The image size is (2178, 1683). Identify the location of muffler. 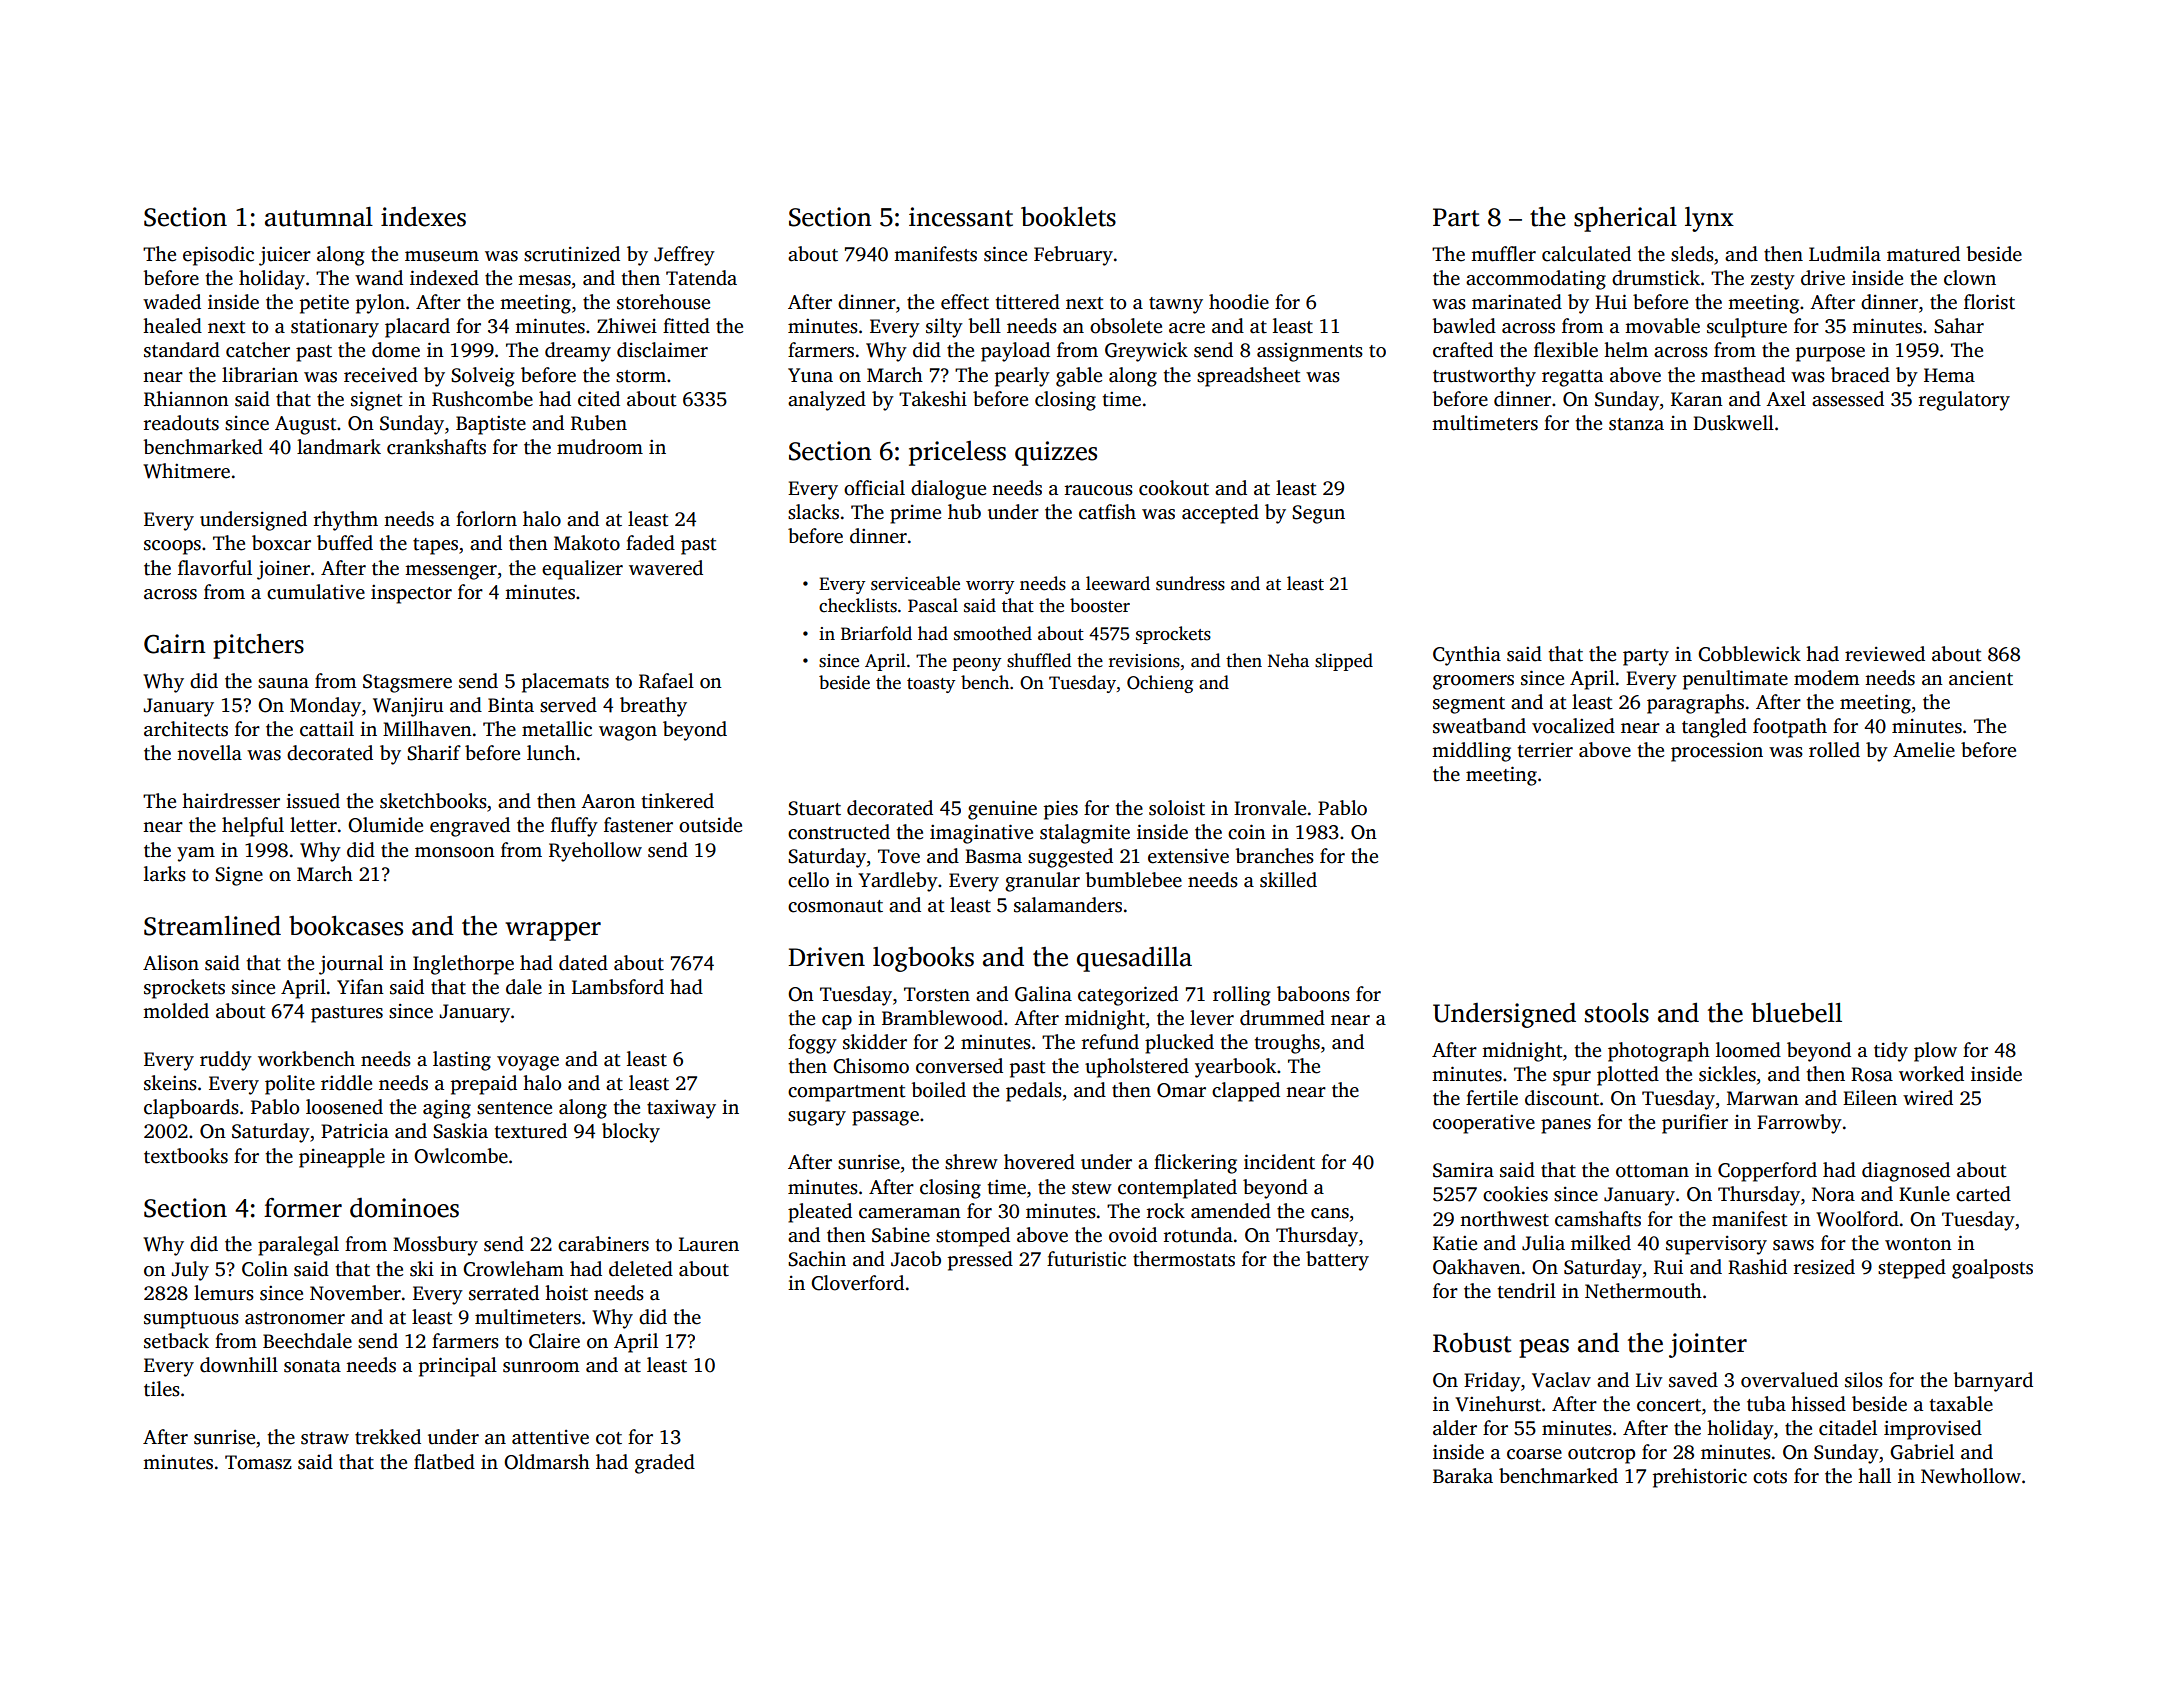
(1503, 254).
